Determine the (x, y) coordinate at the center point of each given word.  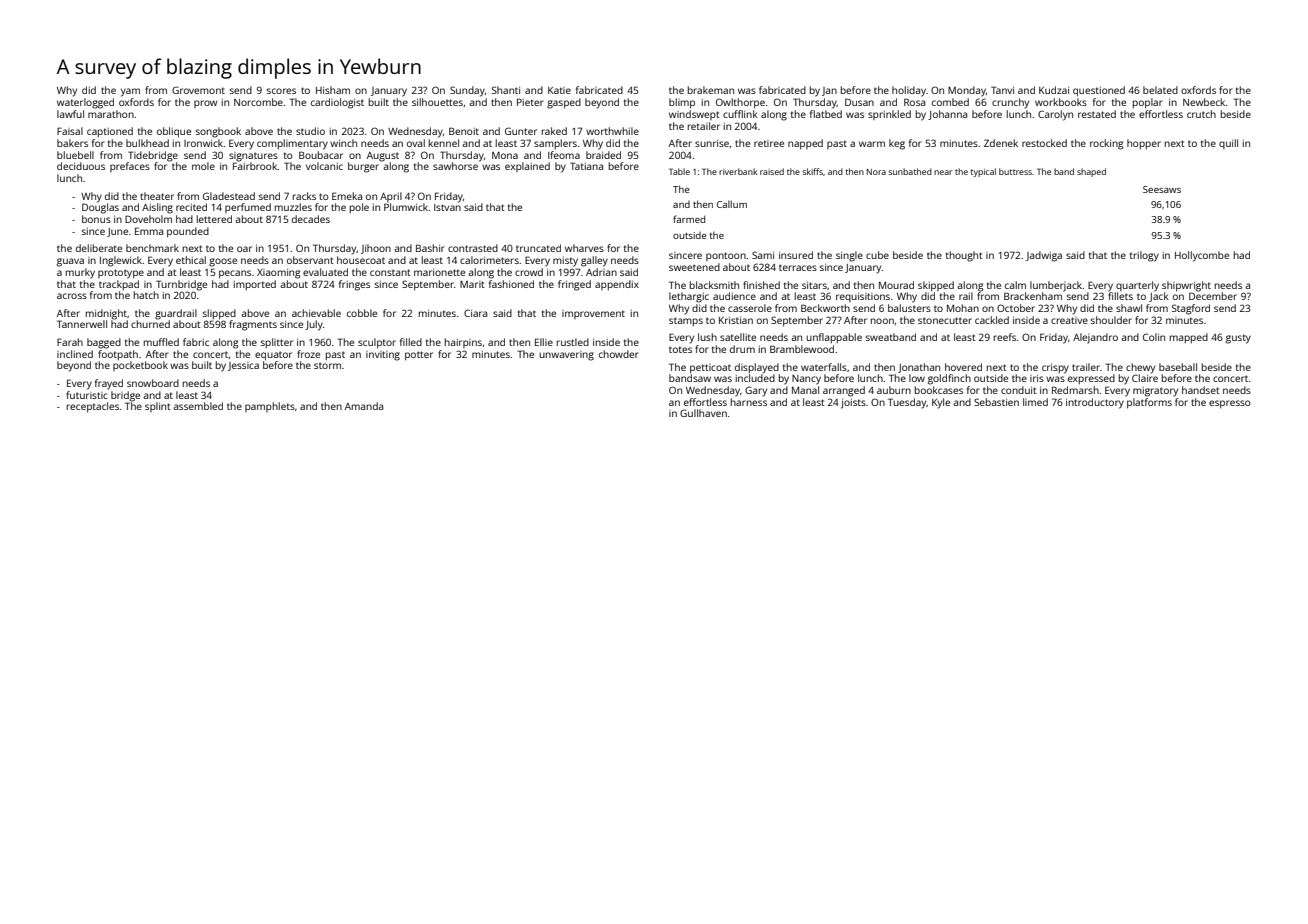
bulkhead (147, 143)
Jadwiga (1044, 256)
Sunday (467, 91)
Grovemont (198, 90)
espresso (1230, 404)
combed (950, 102)
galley (594, 261)
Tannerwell (82, 324)
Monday (967, 91)
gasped (564, 103)
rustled (573, 342)
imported (255, 285)
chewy (1140, 368)
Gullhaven (703, 413)
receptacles (93, 407)
